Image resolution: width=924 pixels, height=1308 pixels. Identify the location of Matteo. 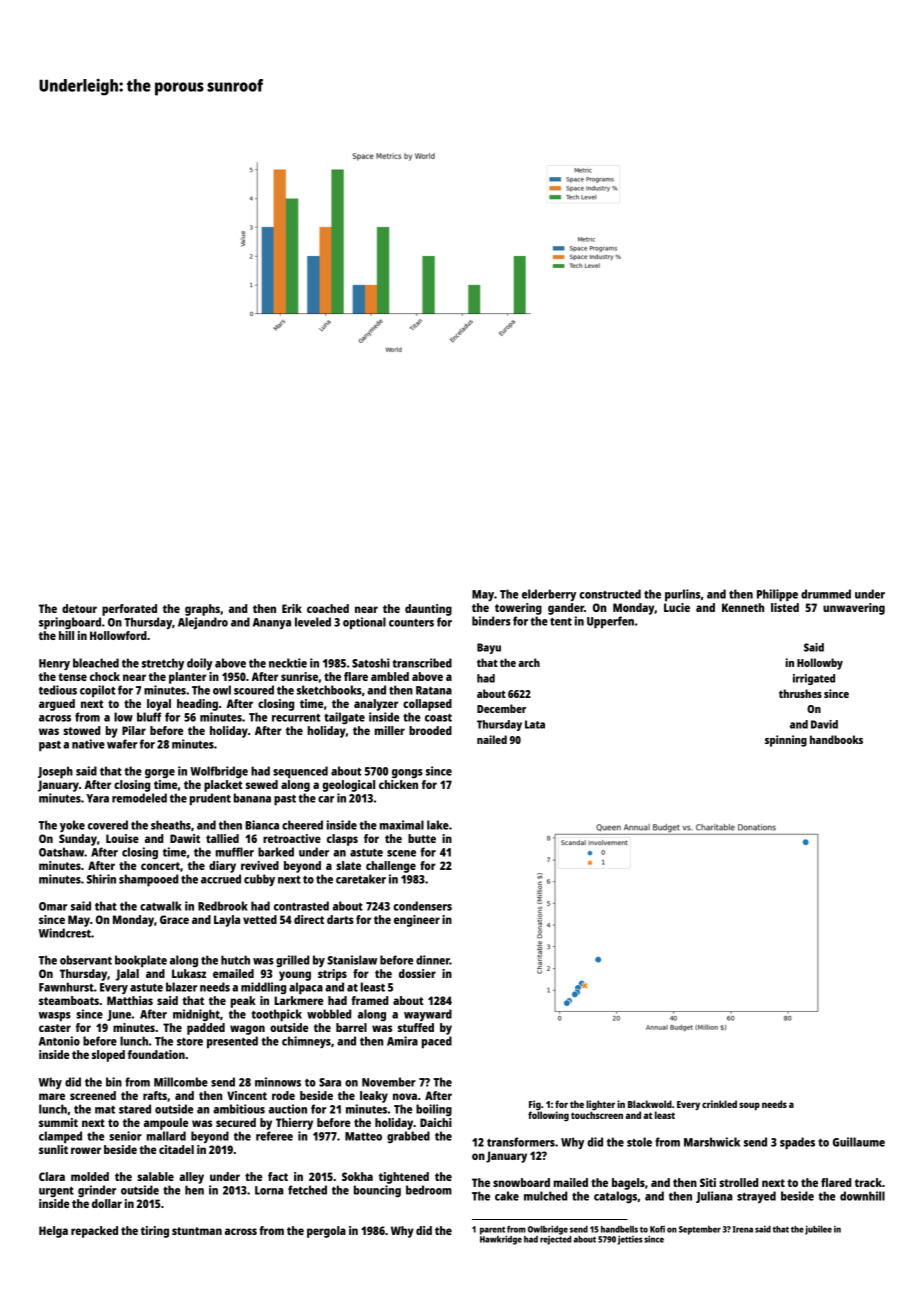
(363, 1136).
